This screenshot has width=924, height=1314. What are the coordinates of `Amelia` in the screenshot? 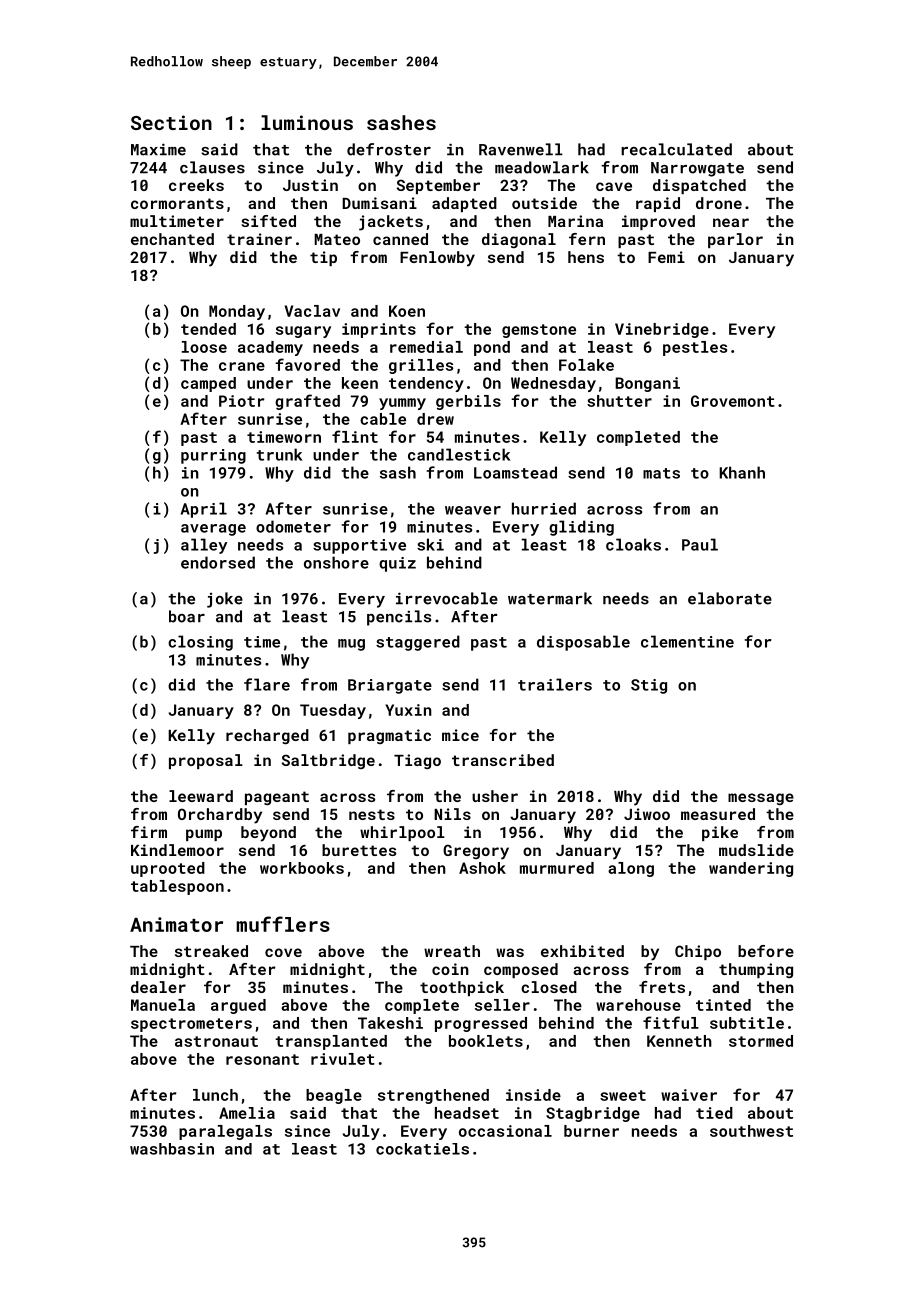 It's located at (247, 1113).
